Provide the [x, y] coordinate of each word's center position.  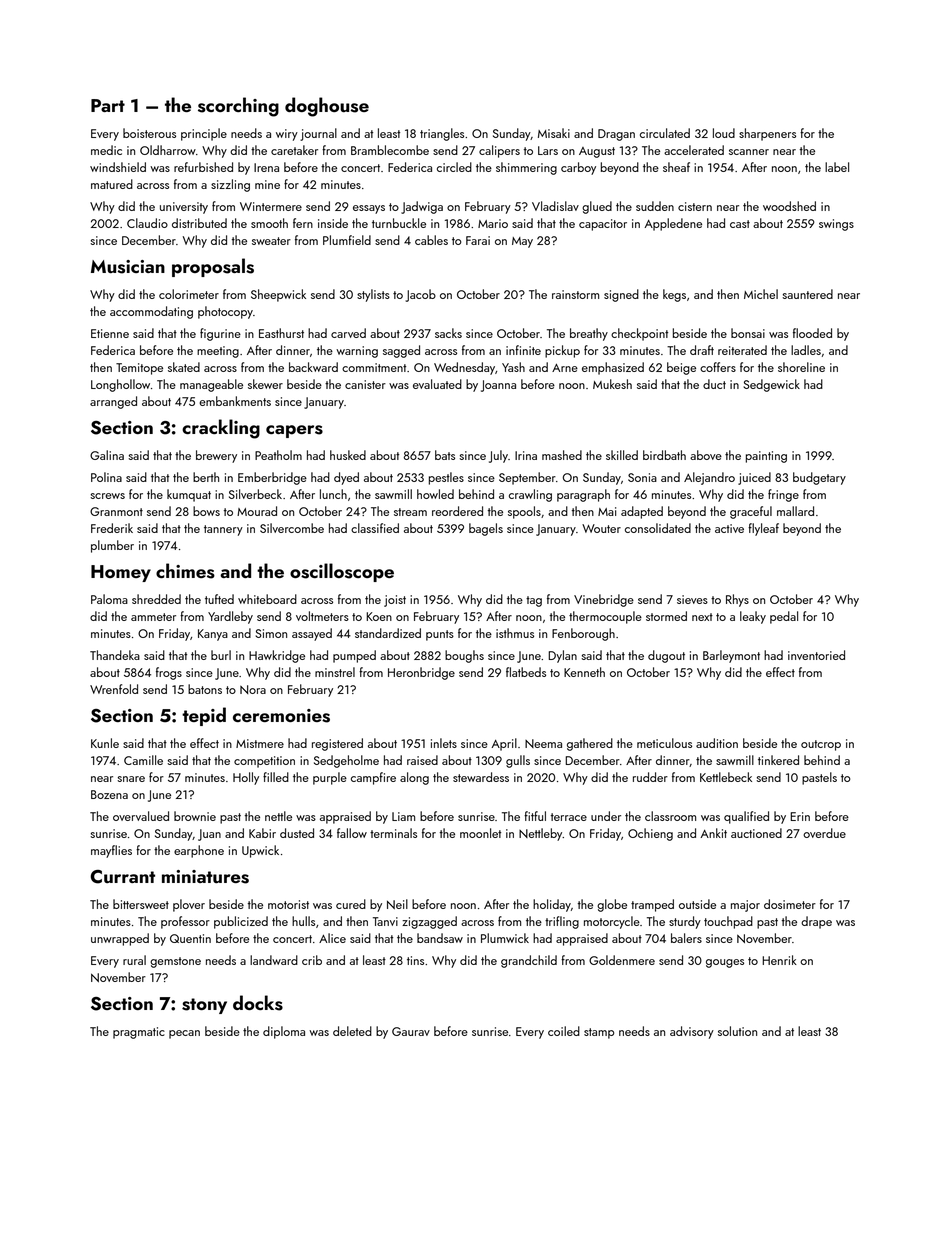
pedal [784, 617]
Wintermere [271, 206]
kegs [674, 295]
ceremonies [281, 716]
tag [534, 601]
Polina [106, 477]
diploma [284, 1032]
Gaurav [411, 1031]
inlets [444, 743]
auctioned [756, 833]
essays [369, 209]
